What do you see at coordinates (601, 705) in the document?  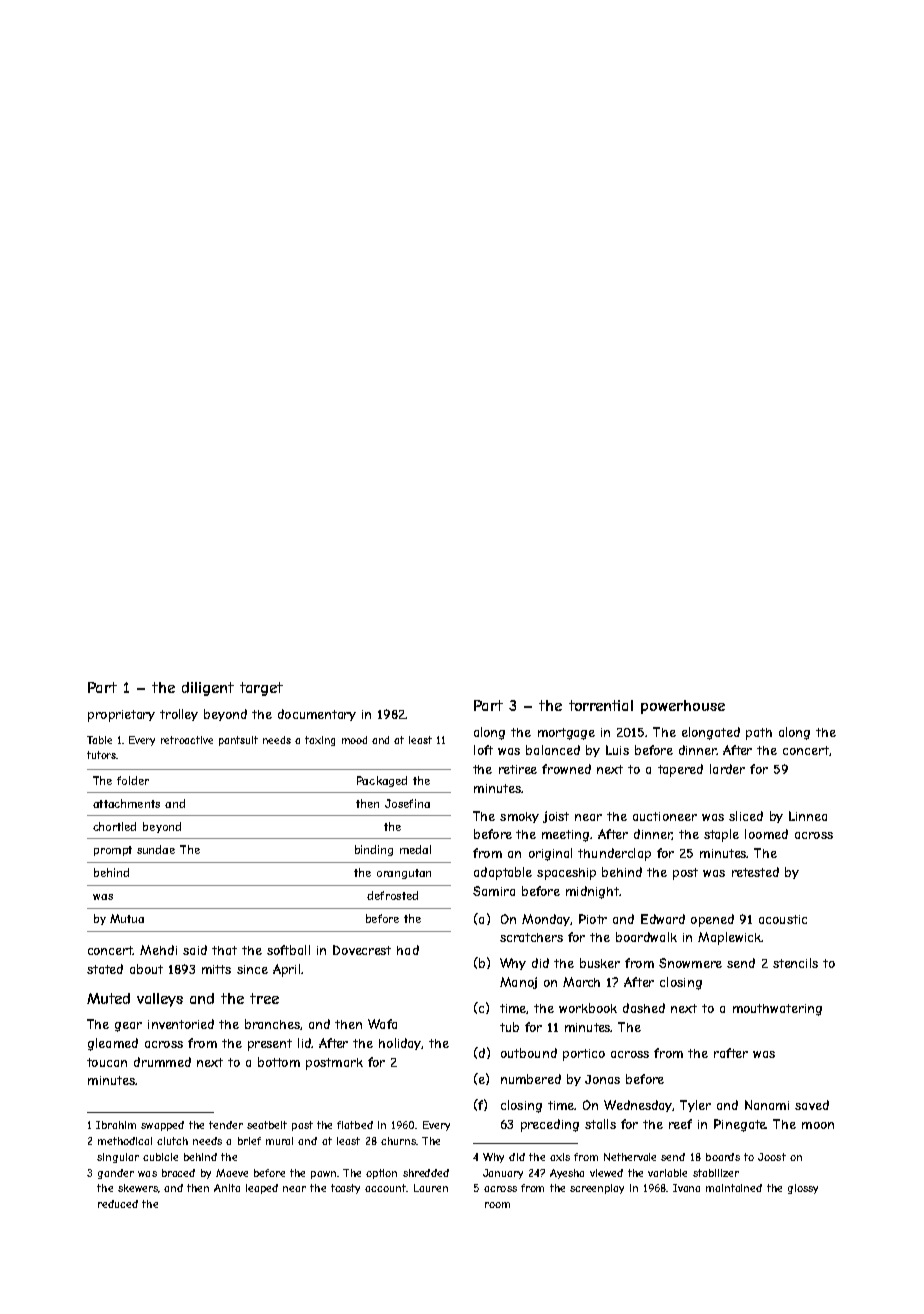 I see `torrential` at bounding box center [601, 705].
